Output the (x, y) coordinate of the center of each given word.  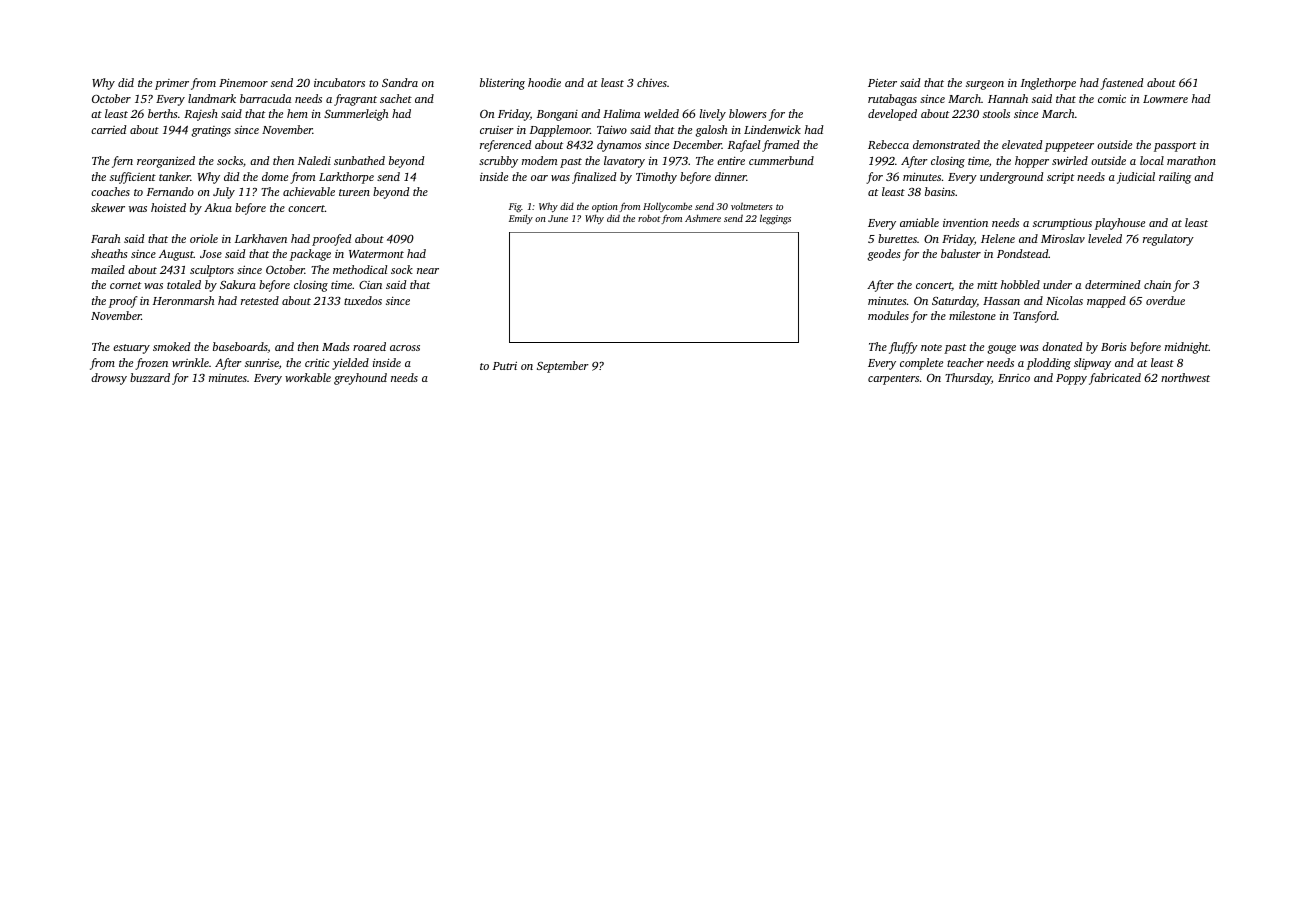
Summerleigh (356, 115)
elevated (1022, 144)
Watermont (376, 254)
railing (1175, 178)
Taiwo (612, 129)
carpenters (893, 380)
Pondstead (1023, 253)
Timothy (656, 178)
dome (275, 176)
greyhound (360, 379)
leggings (775, 219)
